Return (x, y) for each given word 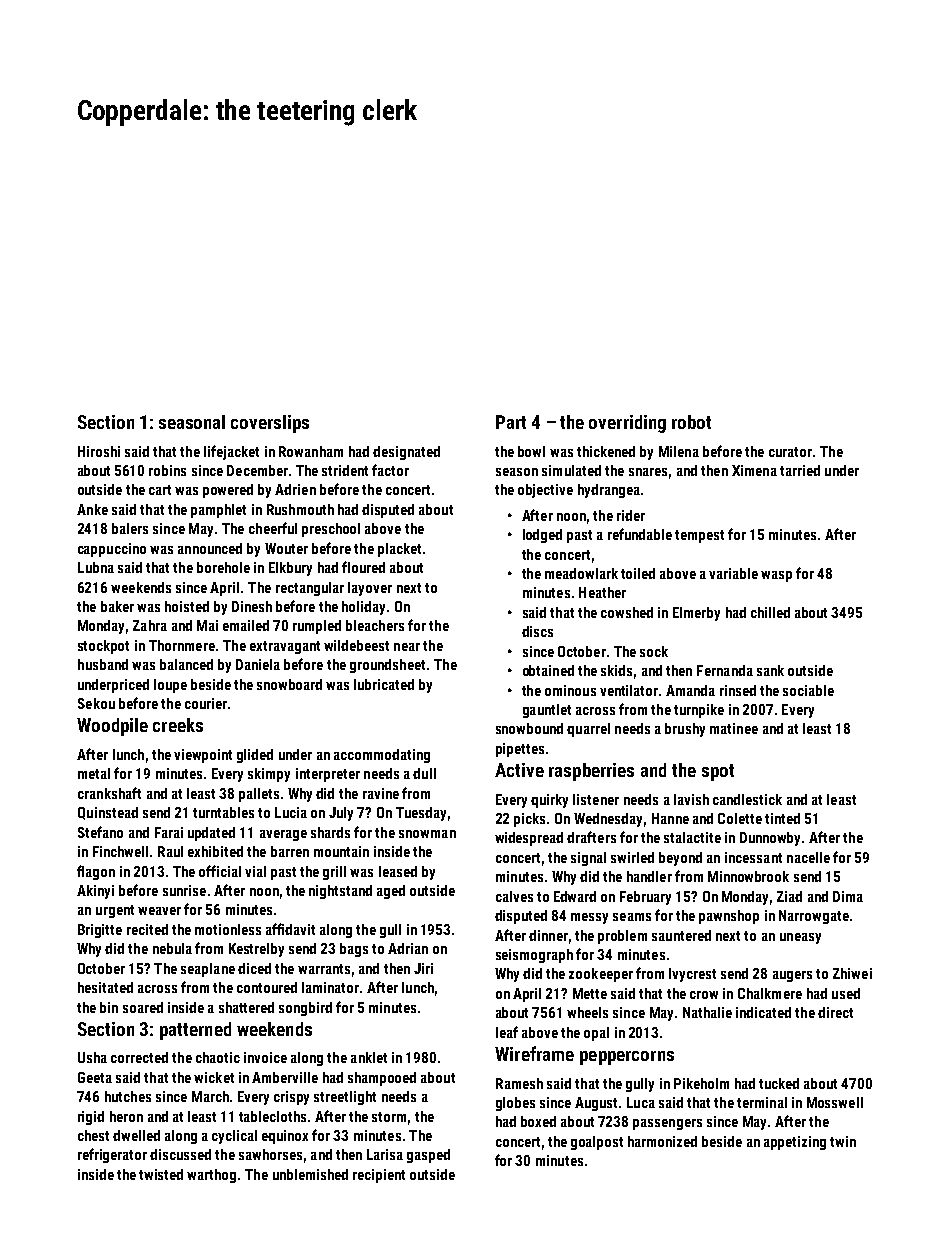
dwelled (136, 1135)
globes (515, 1104)
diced (254, 968)
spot (718, 772)
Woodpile (112, 727)
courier (206, 703)
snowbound (529, 728)
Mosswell (835, 1102)
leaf (507, 1032)
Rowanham (311, 451)
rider (631, 515)
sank (770, 670)
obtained (548, 670)
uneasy (800, 938)
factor (390, 470)
